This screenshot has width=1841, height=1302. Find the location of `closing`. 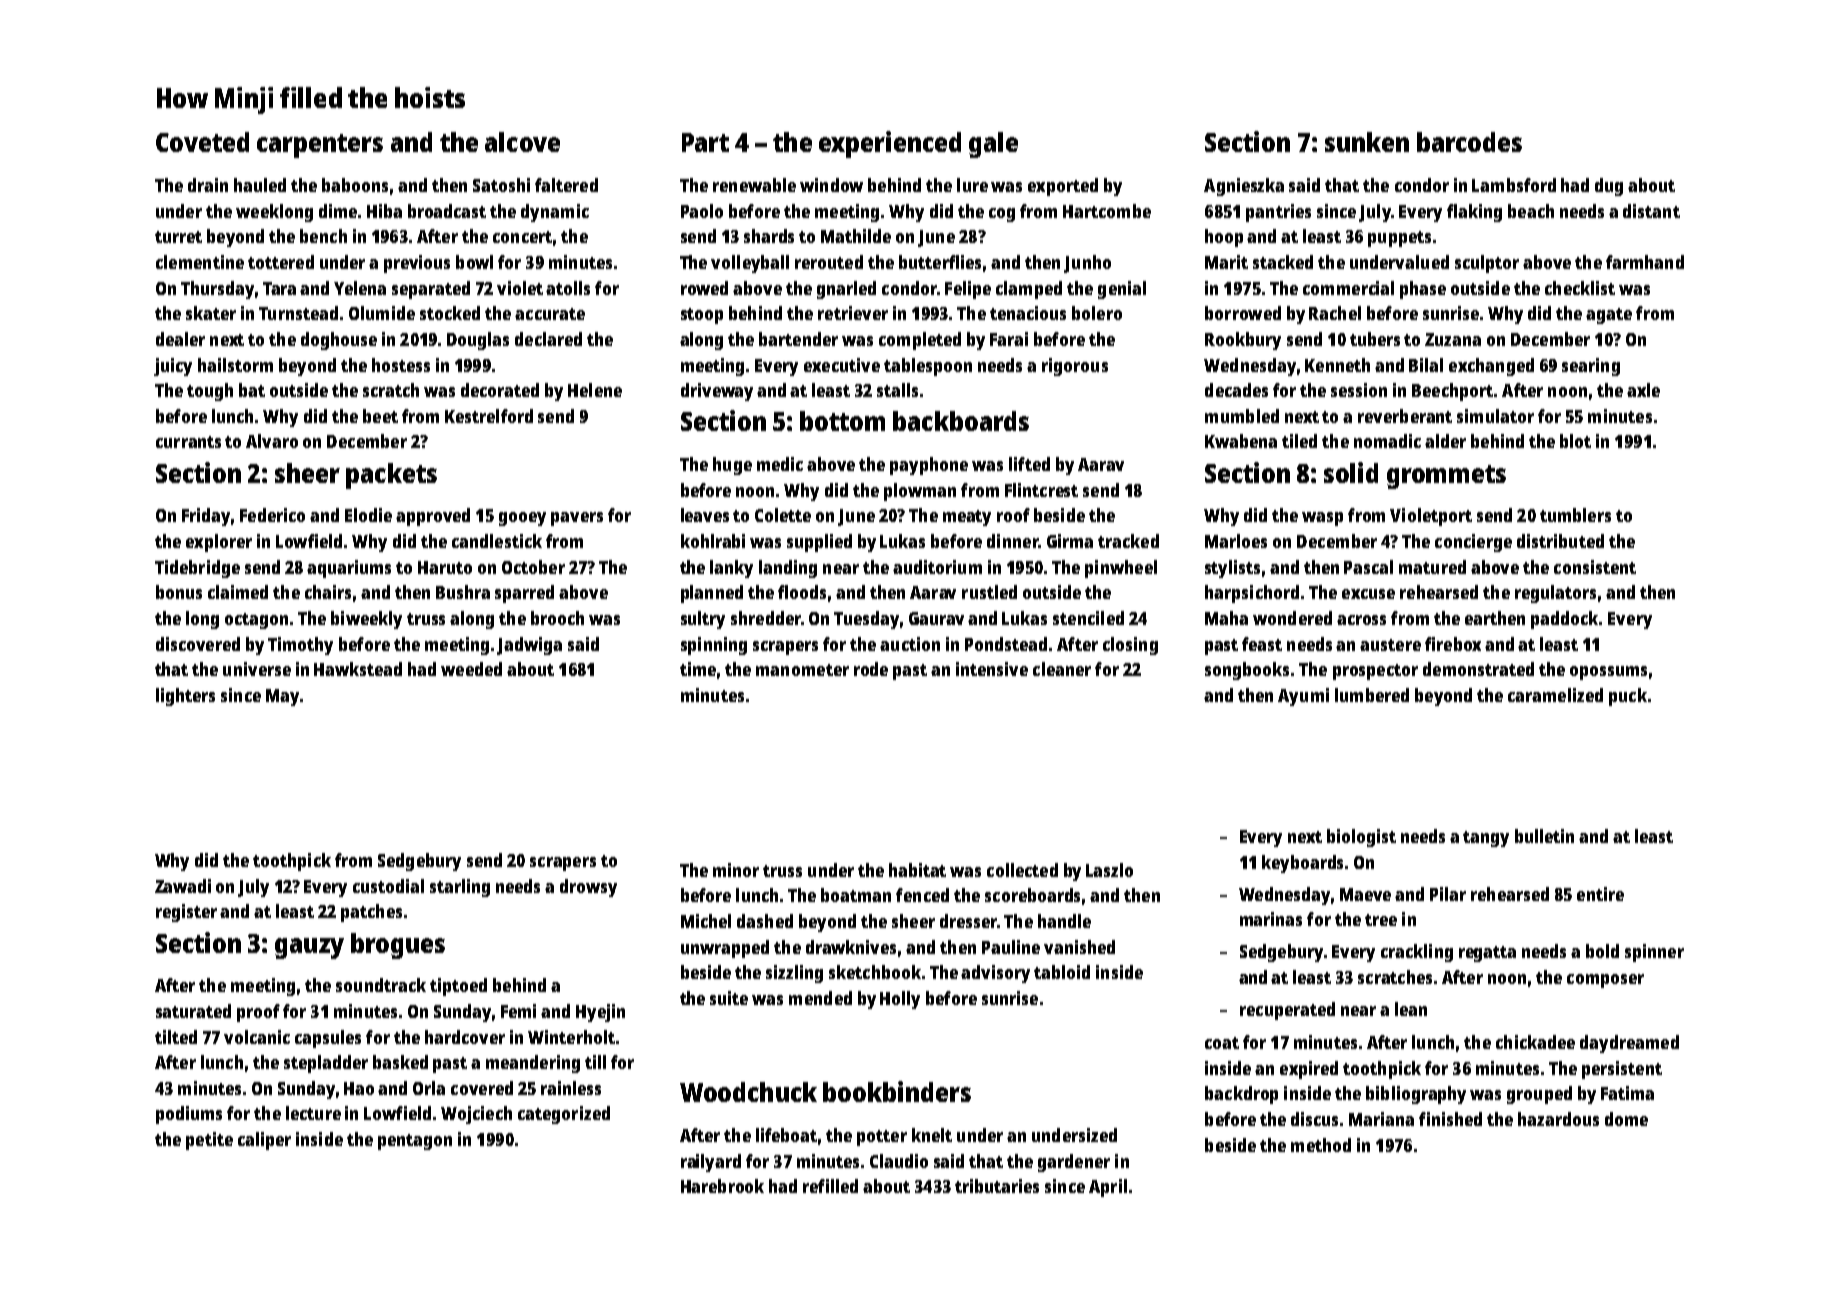

closing is located at coordinates (1130, 646).
